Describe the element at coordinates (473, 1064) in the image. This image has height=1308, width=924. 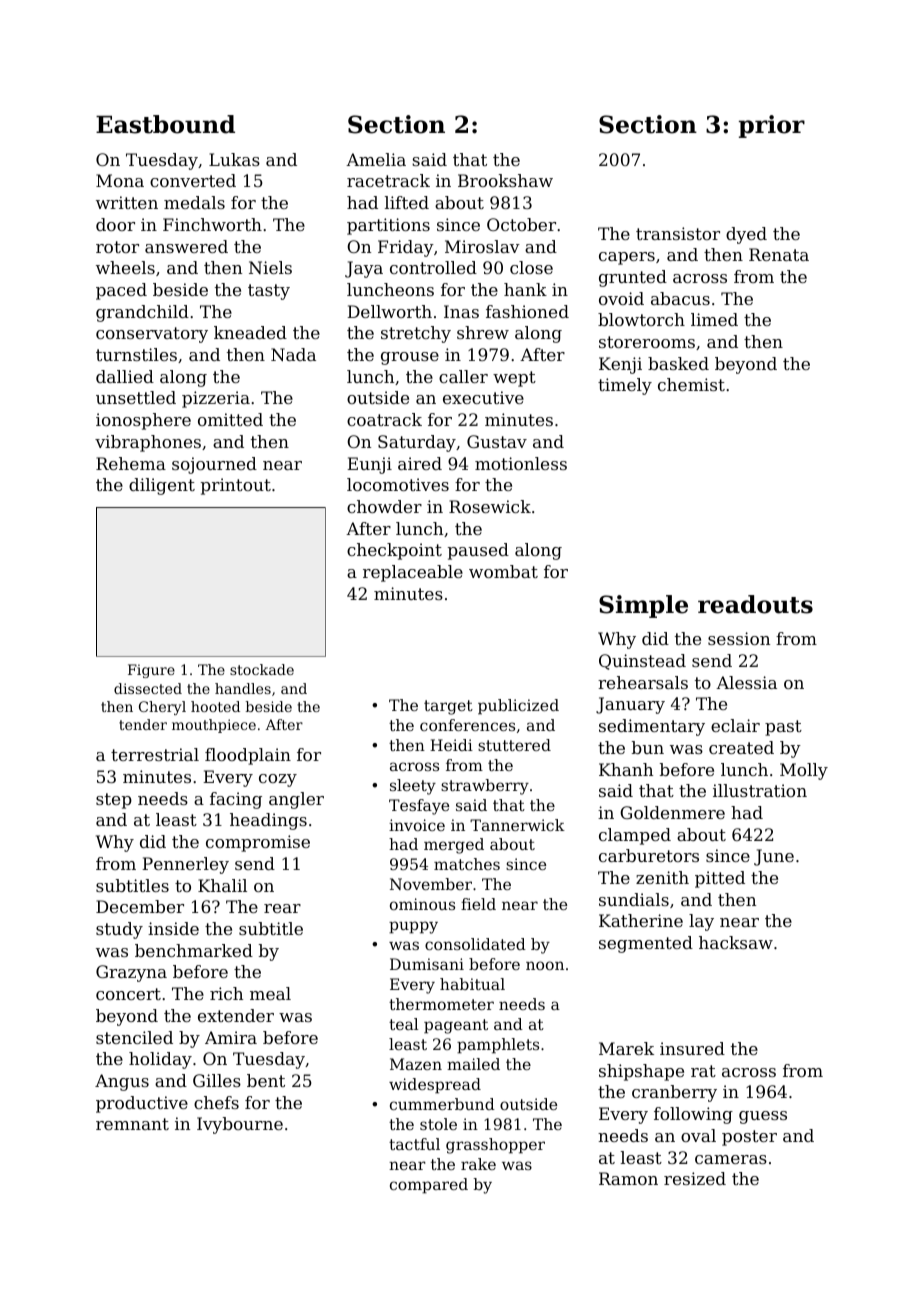
I see `mailed` at that location.
